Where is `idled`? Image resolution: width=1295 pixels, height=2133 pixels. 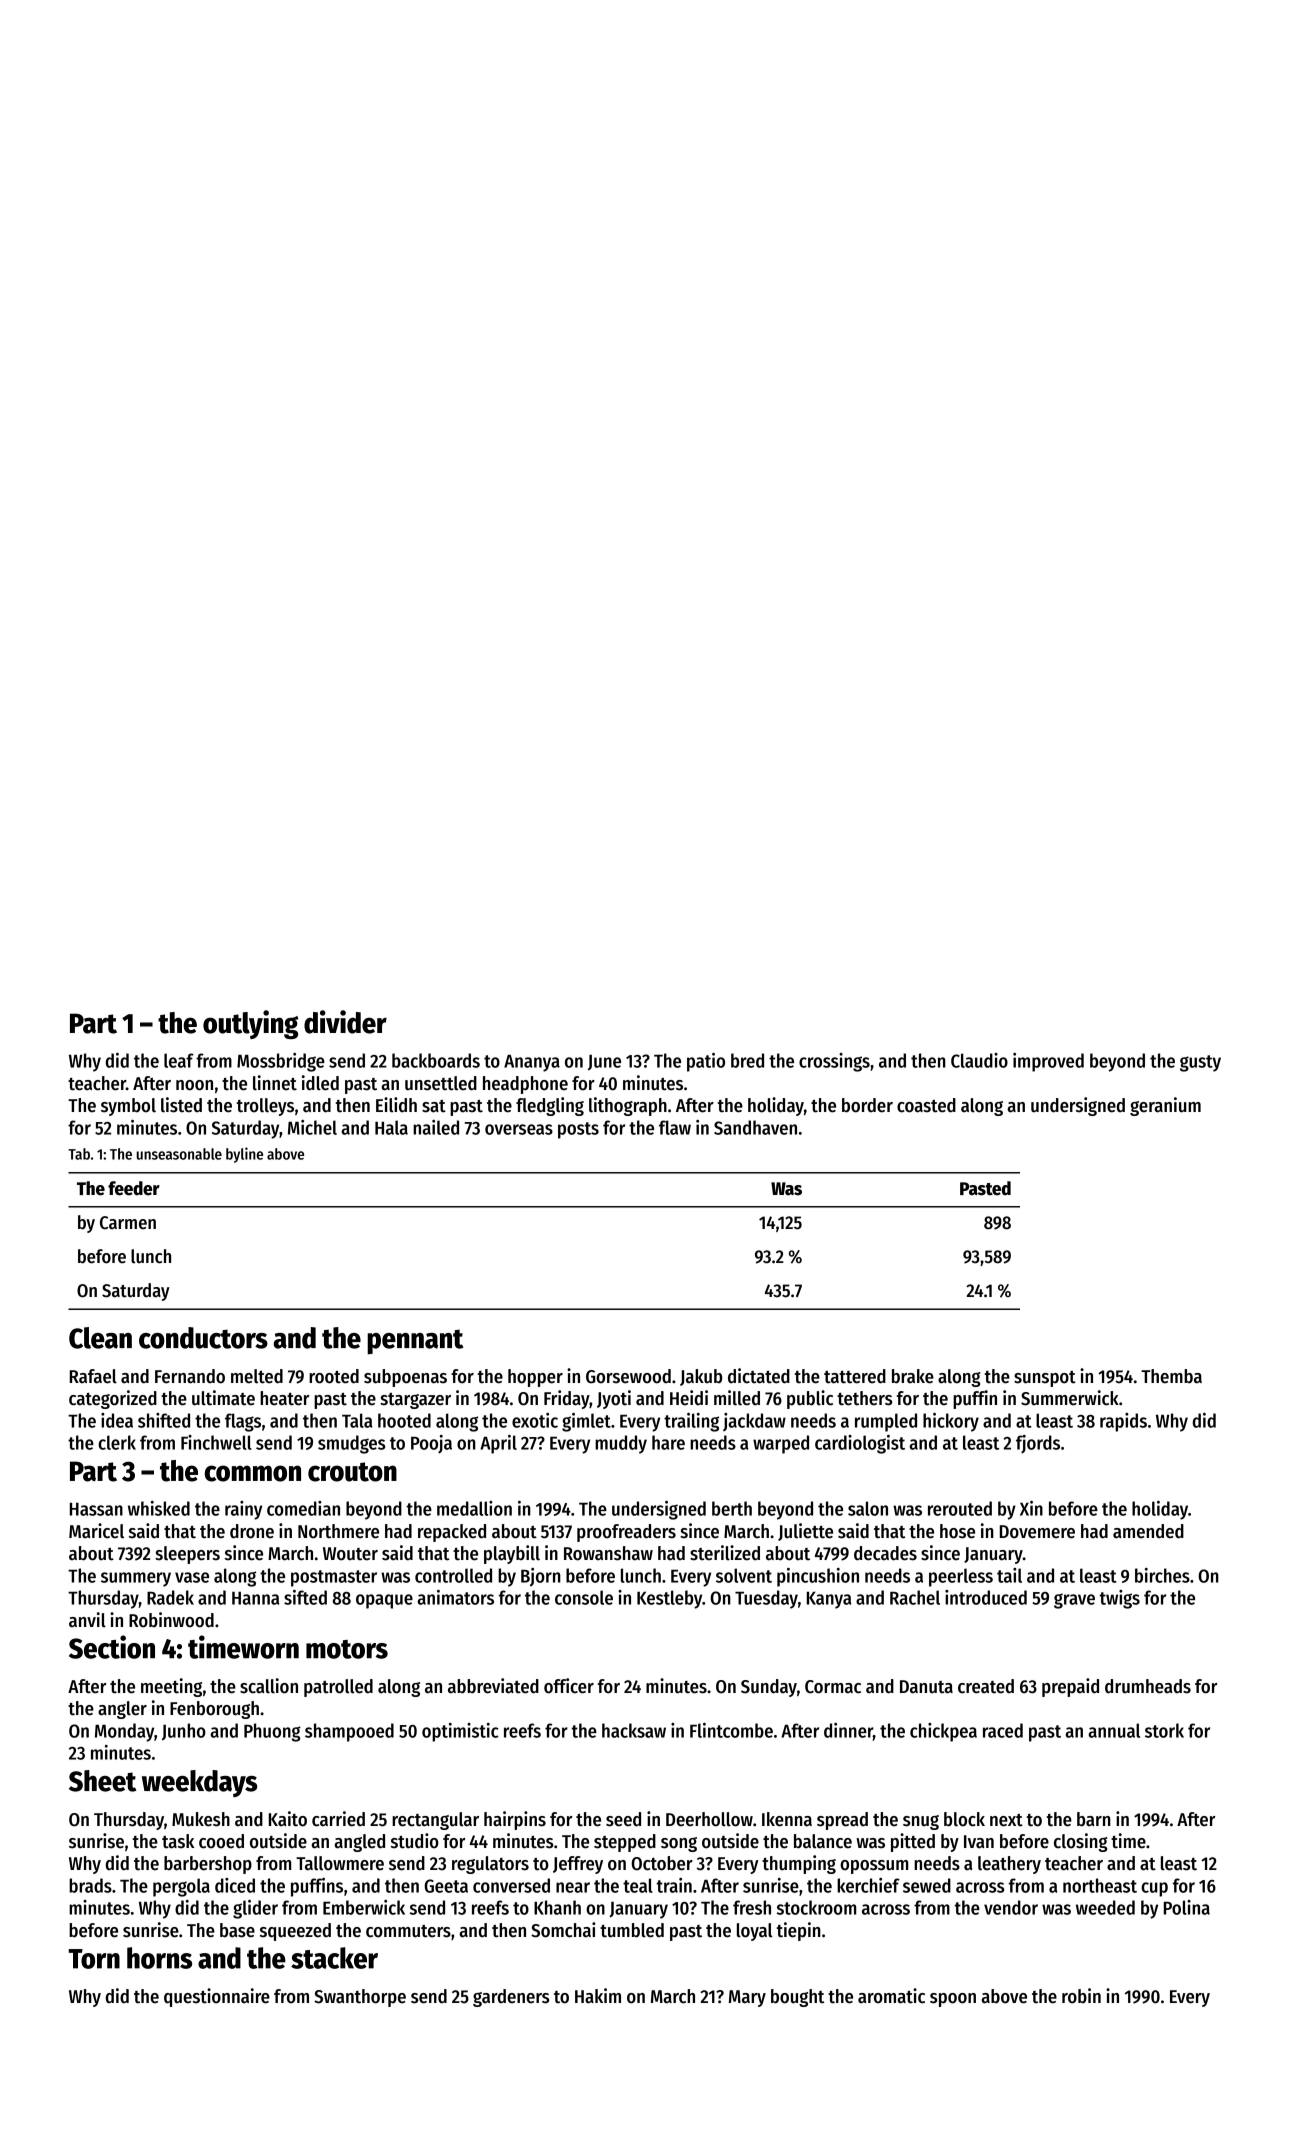 idled is located at coordinates (320, 1083).
